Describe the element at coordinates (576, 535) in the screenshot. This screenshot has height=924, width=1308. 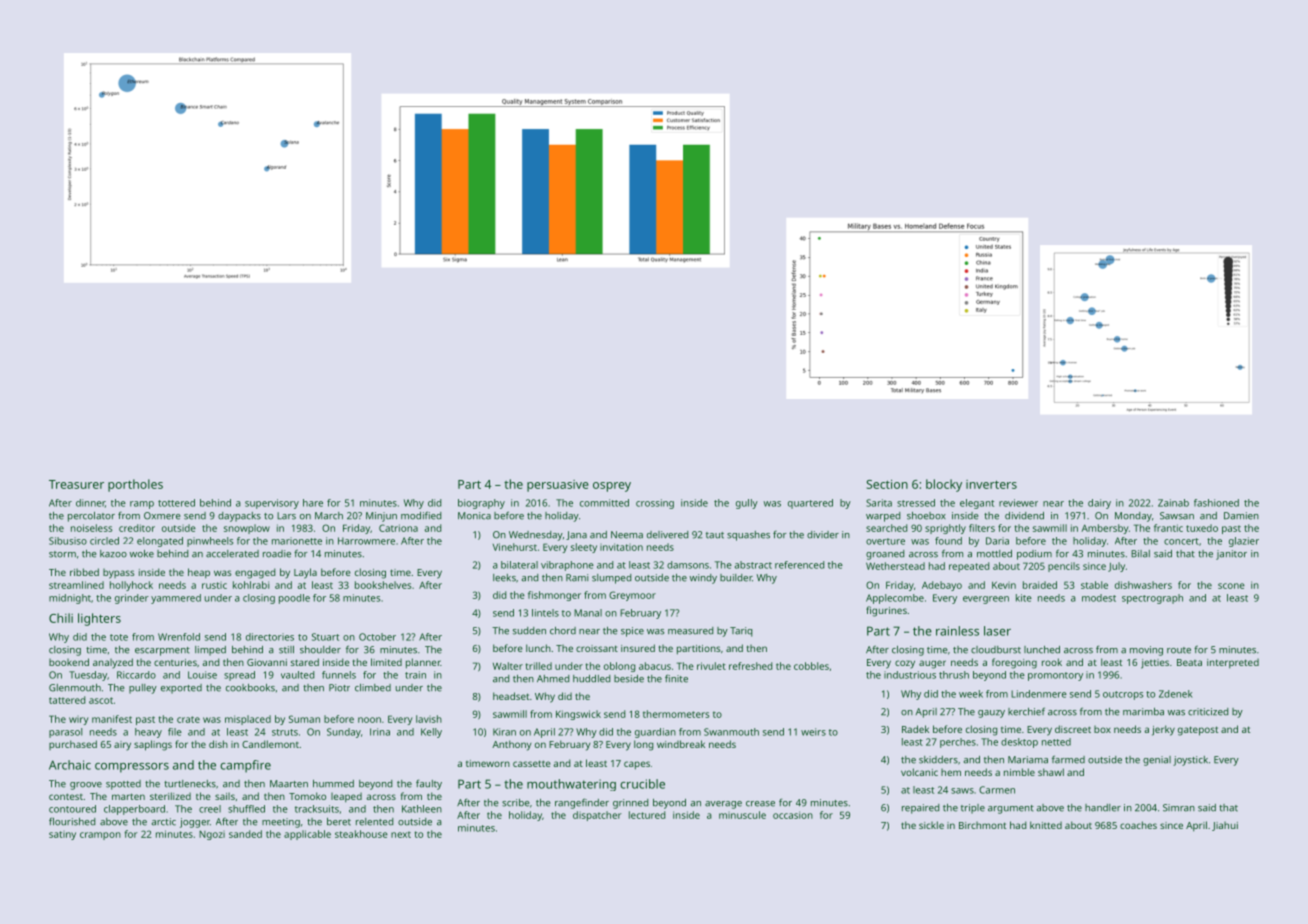
I see `Jana` at that location.
